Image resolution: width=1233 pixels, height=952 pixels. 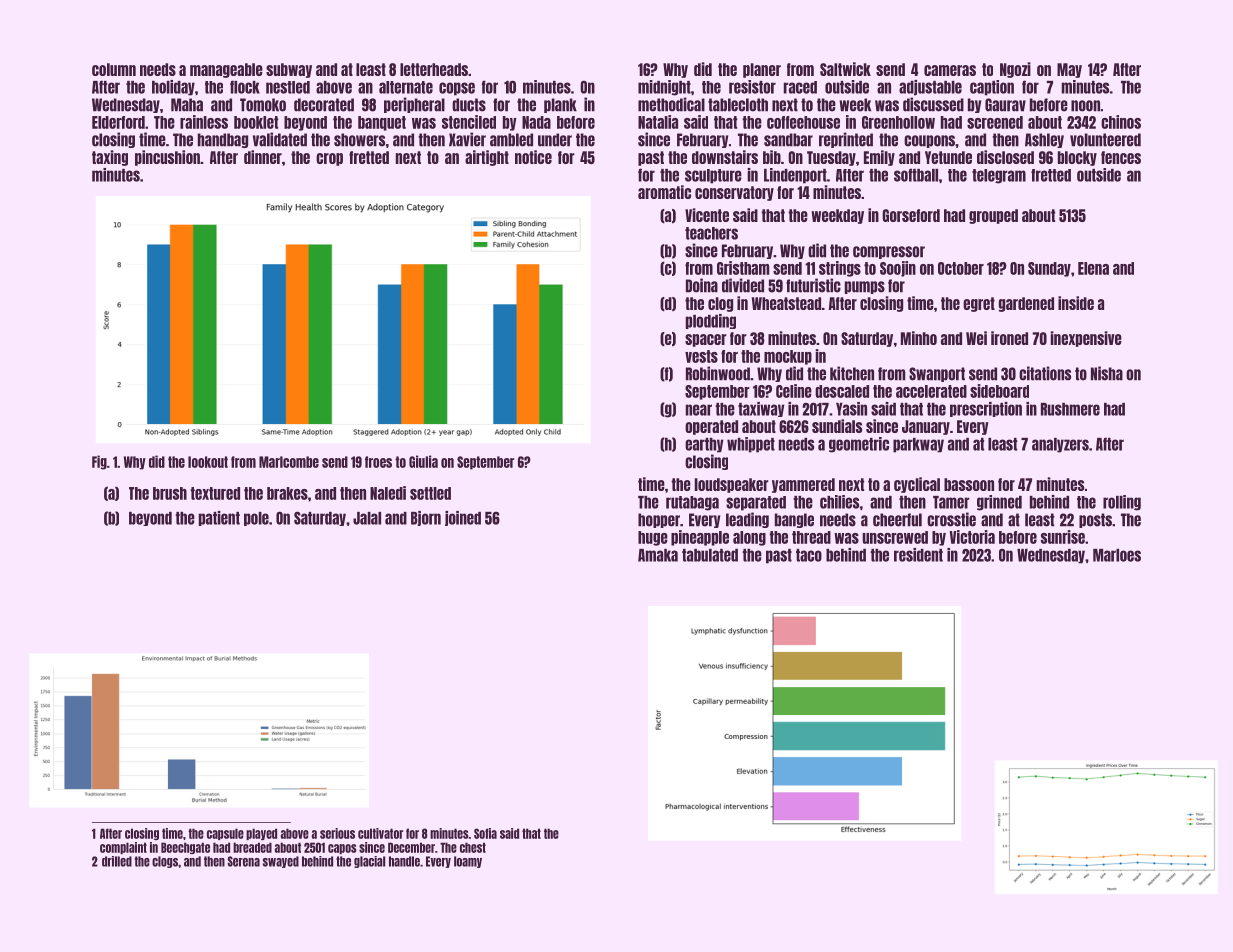 I want to click on planer, so click(x=762, y=70).
